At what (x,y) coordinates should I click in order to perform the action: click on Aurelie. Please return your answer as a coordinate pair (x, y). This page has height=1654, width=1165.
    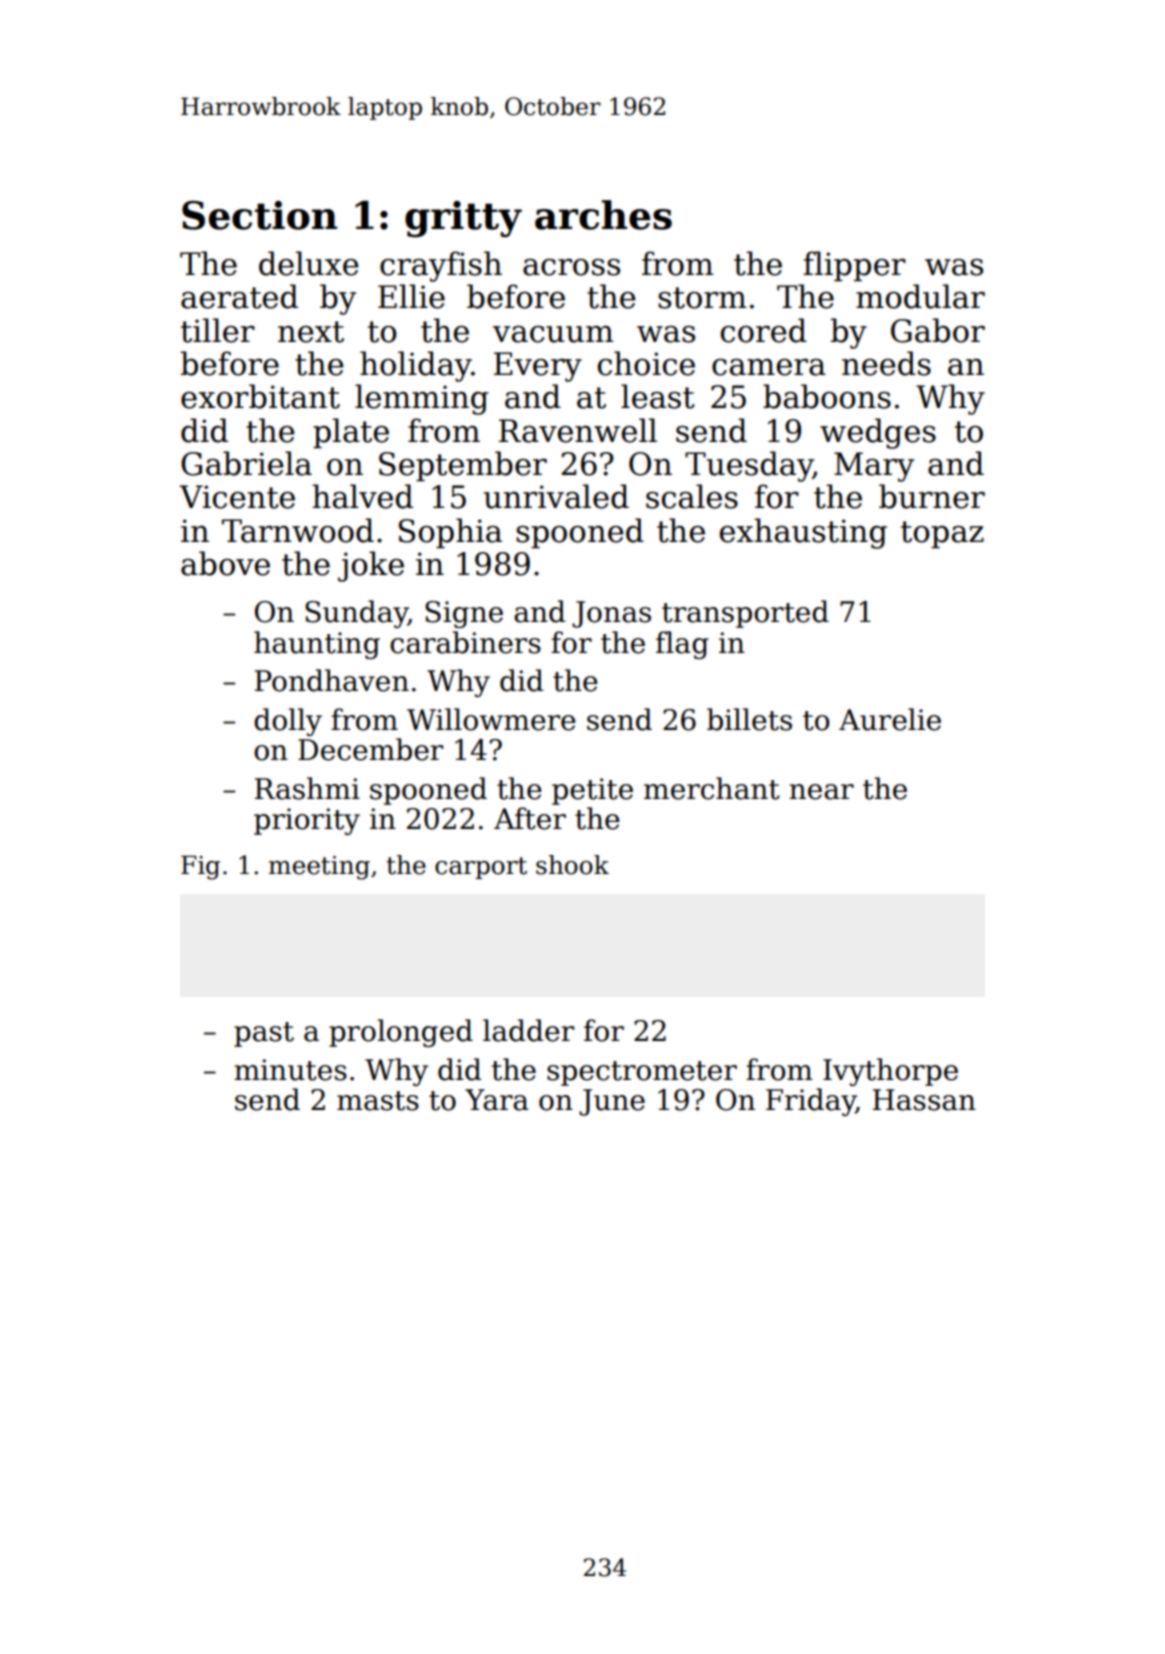
    Looking at the image, I should click on (890, 719).
